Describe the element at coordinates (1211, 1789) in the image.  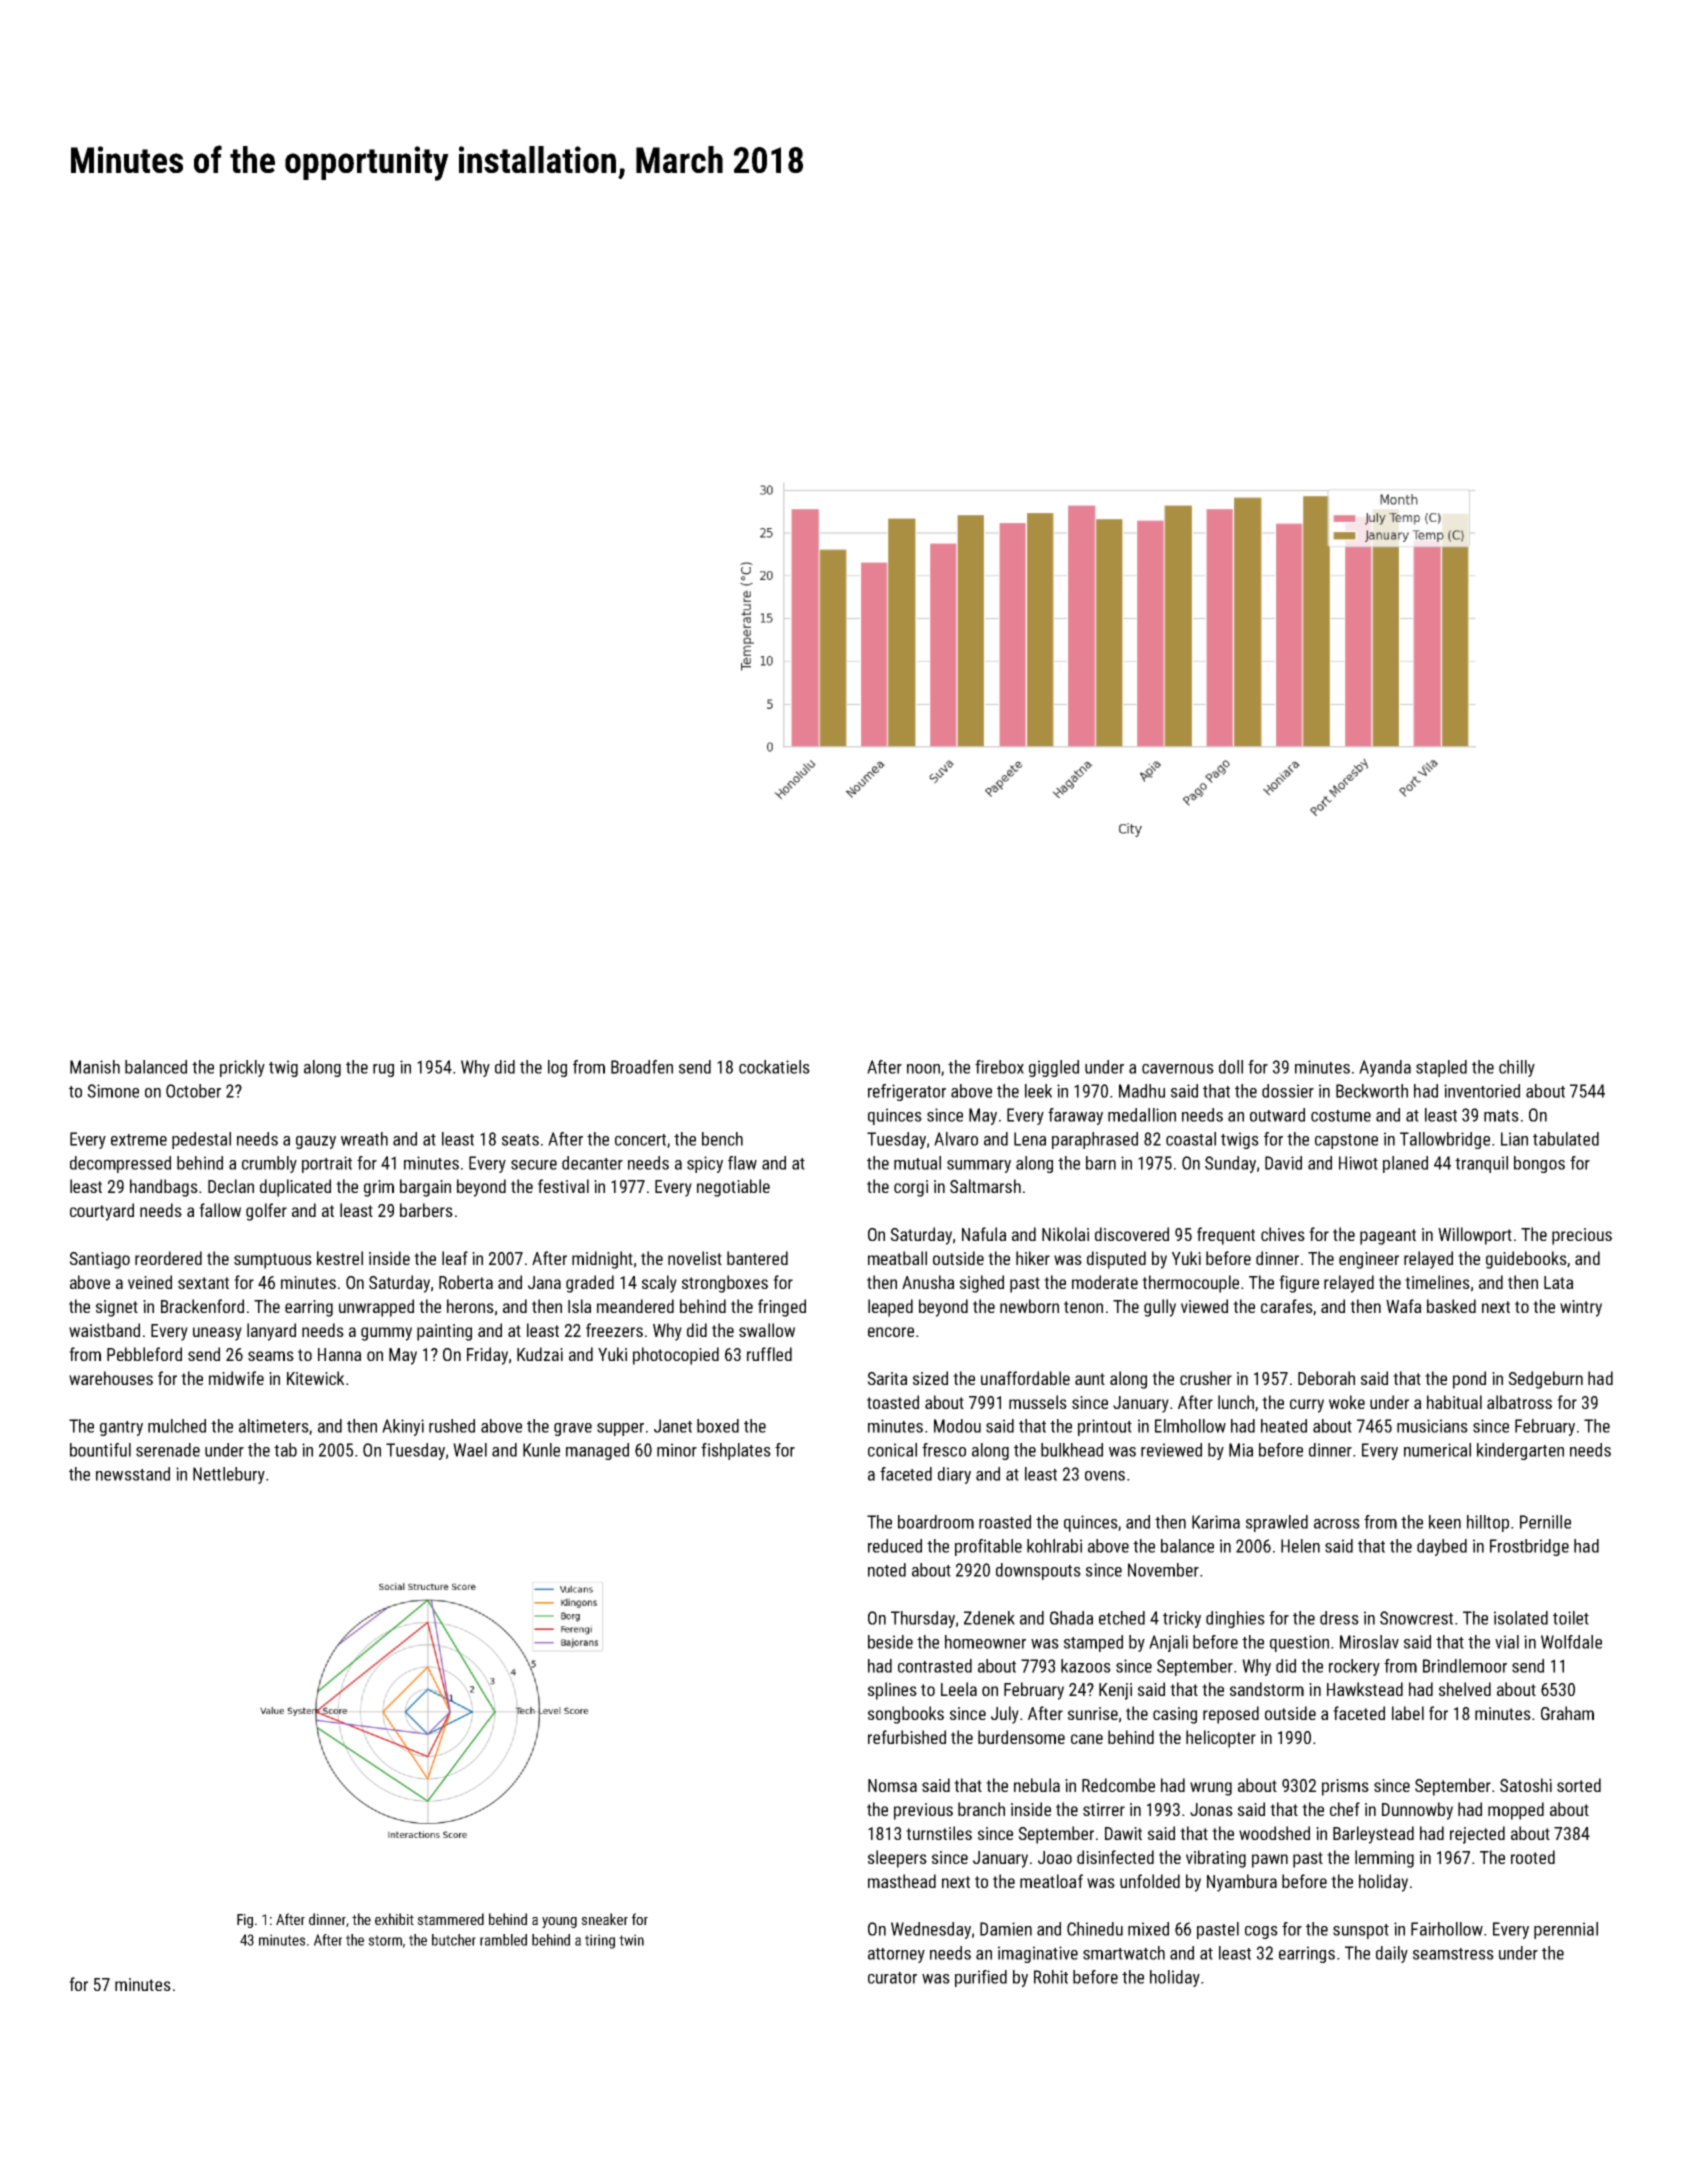
I see `wrung` at that location.
